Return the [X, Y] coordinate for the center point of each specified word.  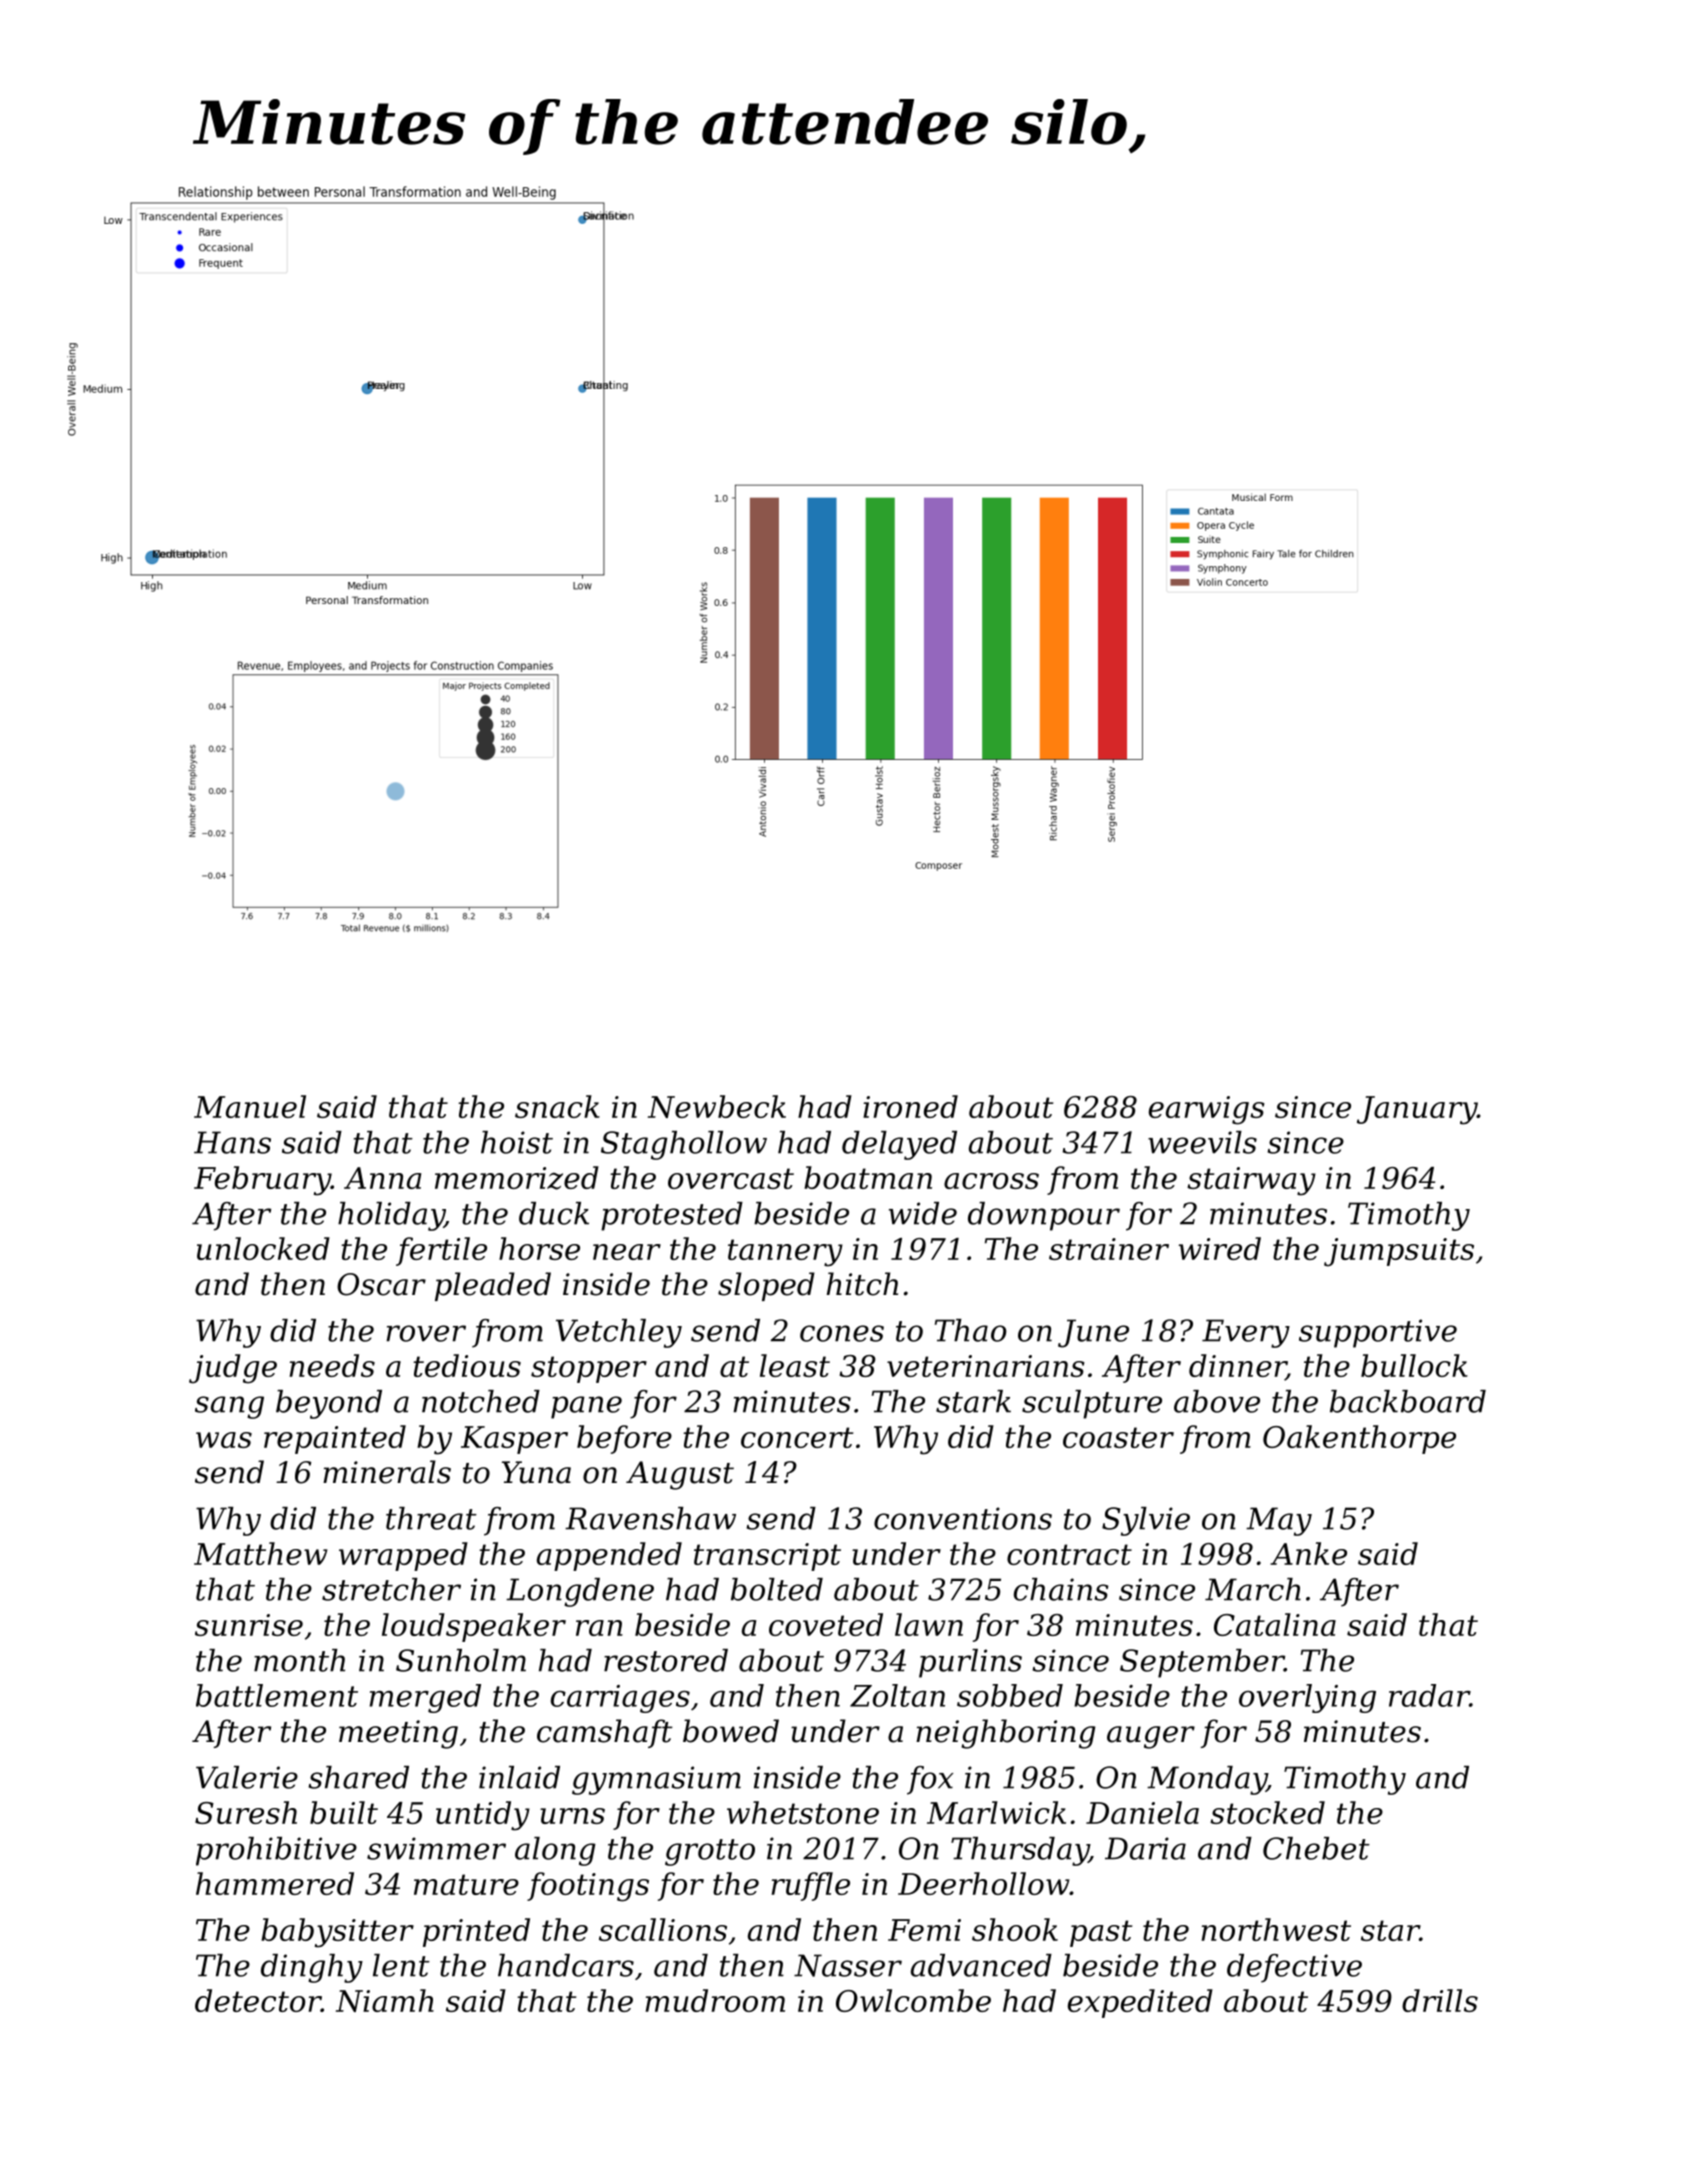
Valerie [247, 1777]
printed [476, 1932]
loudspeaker [474, 1627]
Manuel [250, 1106]
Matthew [260, 1553]
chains [1061, 1589]
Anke [1308, 1553]
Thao [971, 1330]
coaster [1118, 1437]
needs [332, 1365]
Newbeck [717, 1106]
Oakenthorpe [1359, 1439]
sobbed [1010, 1695]
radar [1429, 1695]
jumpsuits [1399, 1252]
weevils [1202, 1142]
